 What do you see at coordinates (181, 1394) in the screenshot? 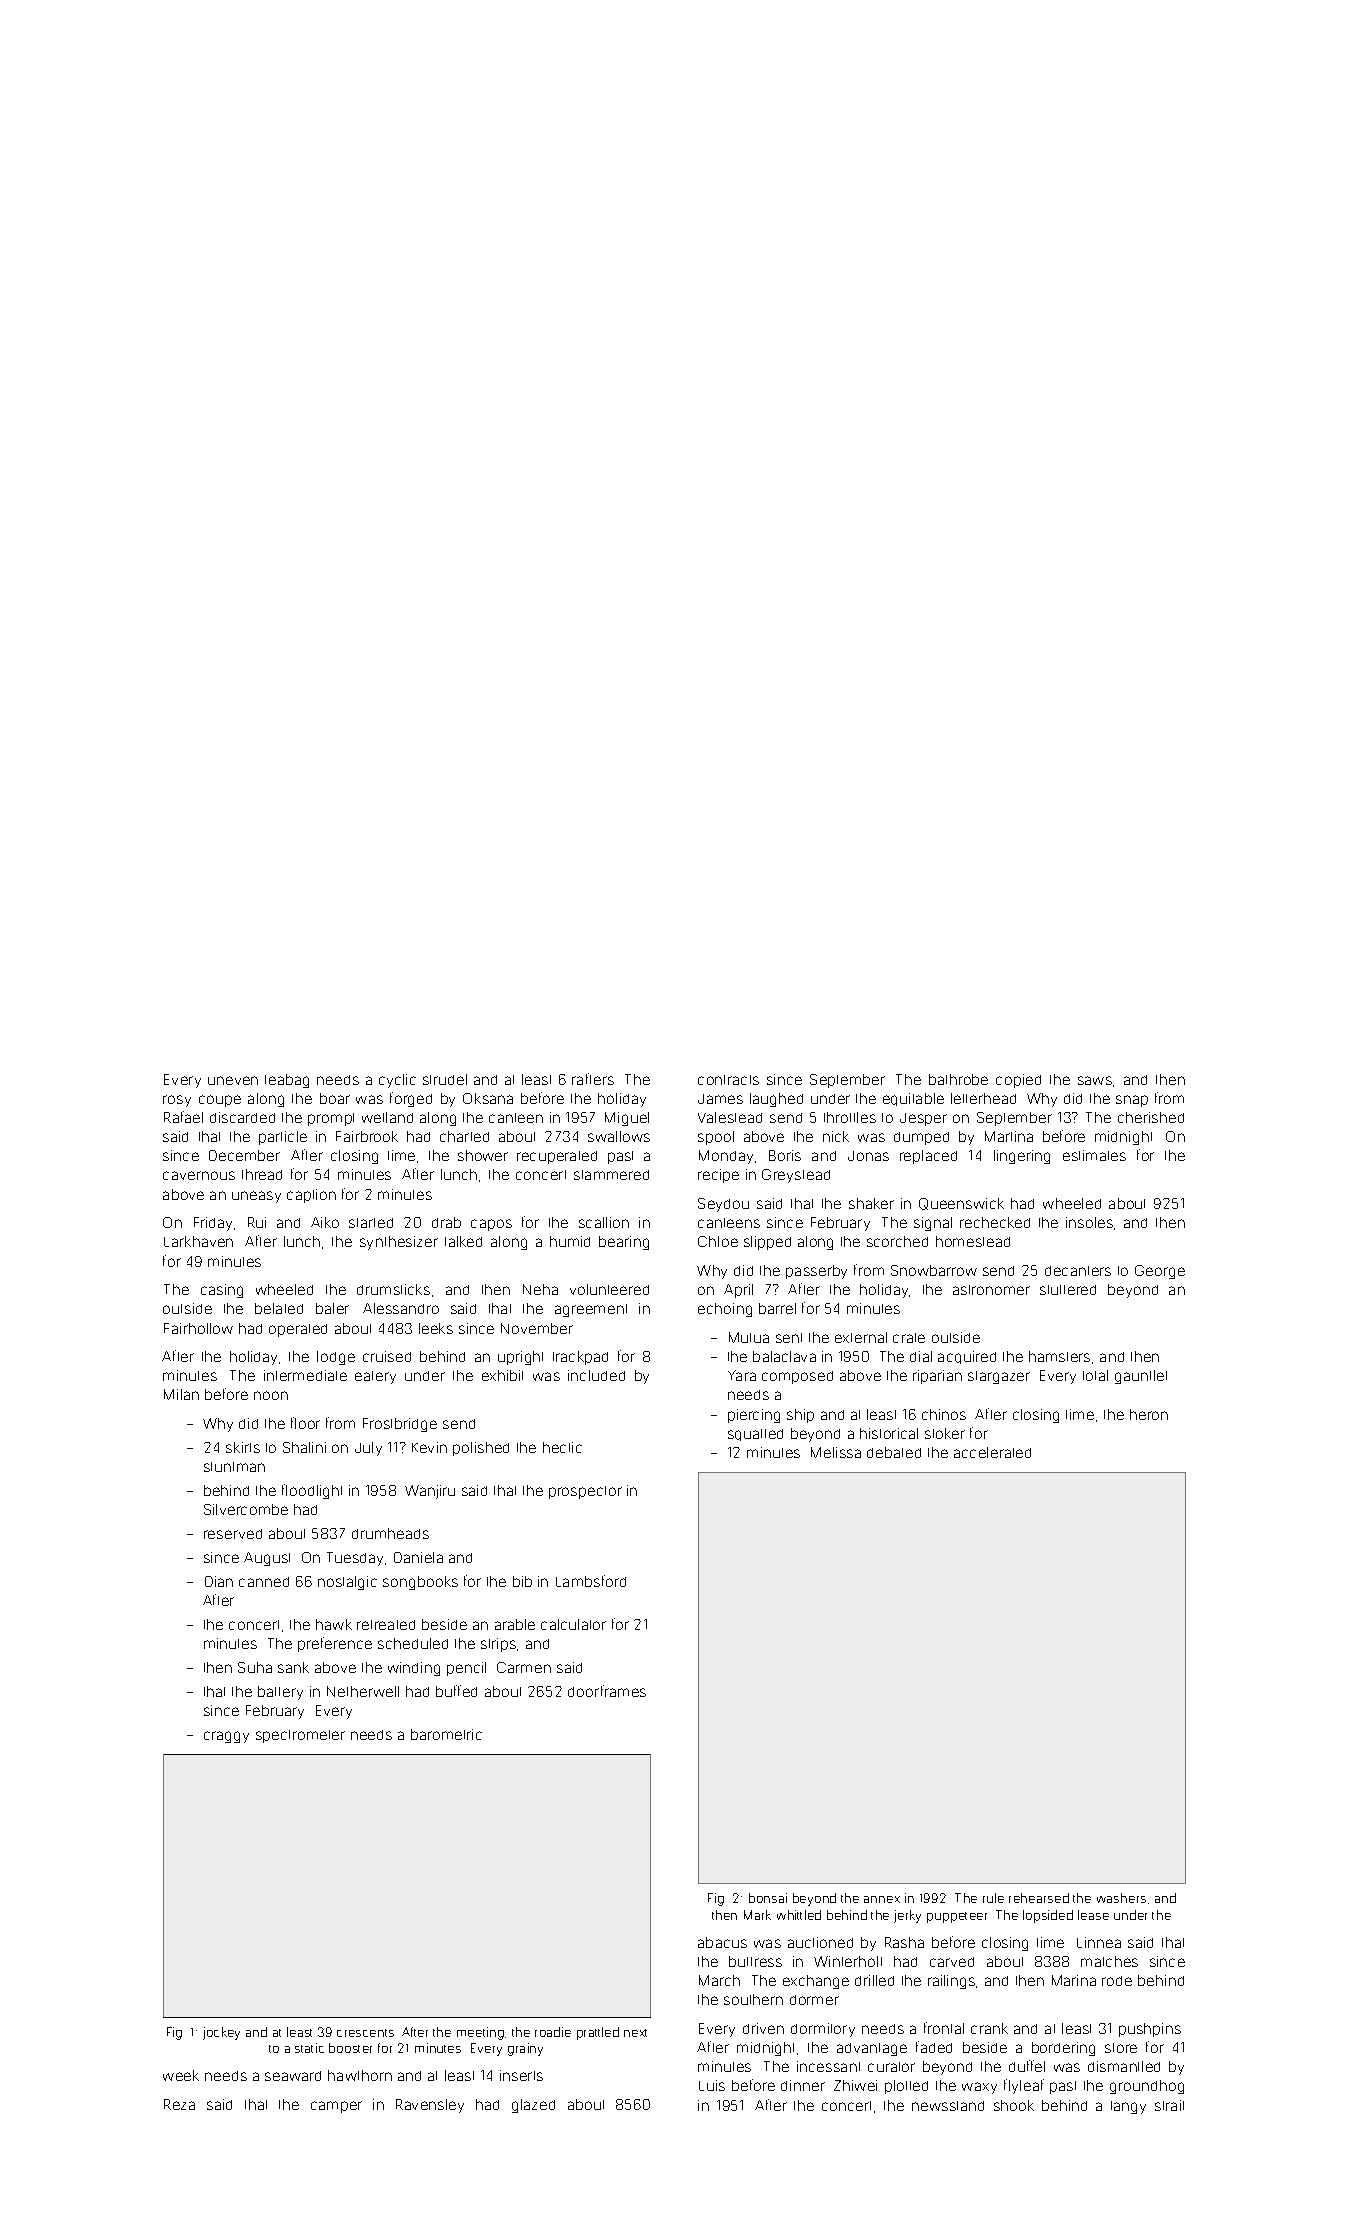
I see `Milan` at bounding box center [181, 1394].
